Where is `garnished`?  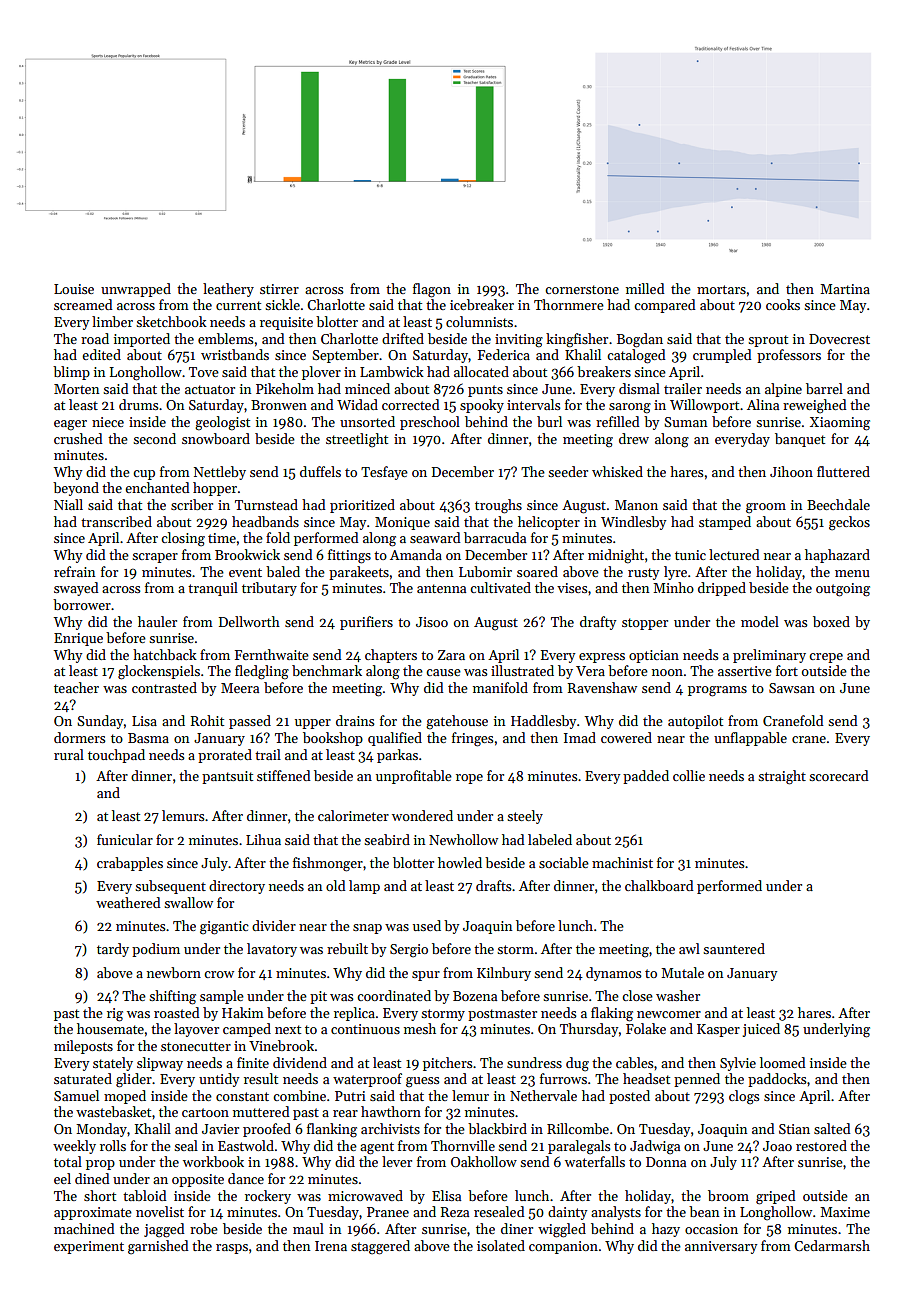 garnished is located at coordinates (158, 1247).
